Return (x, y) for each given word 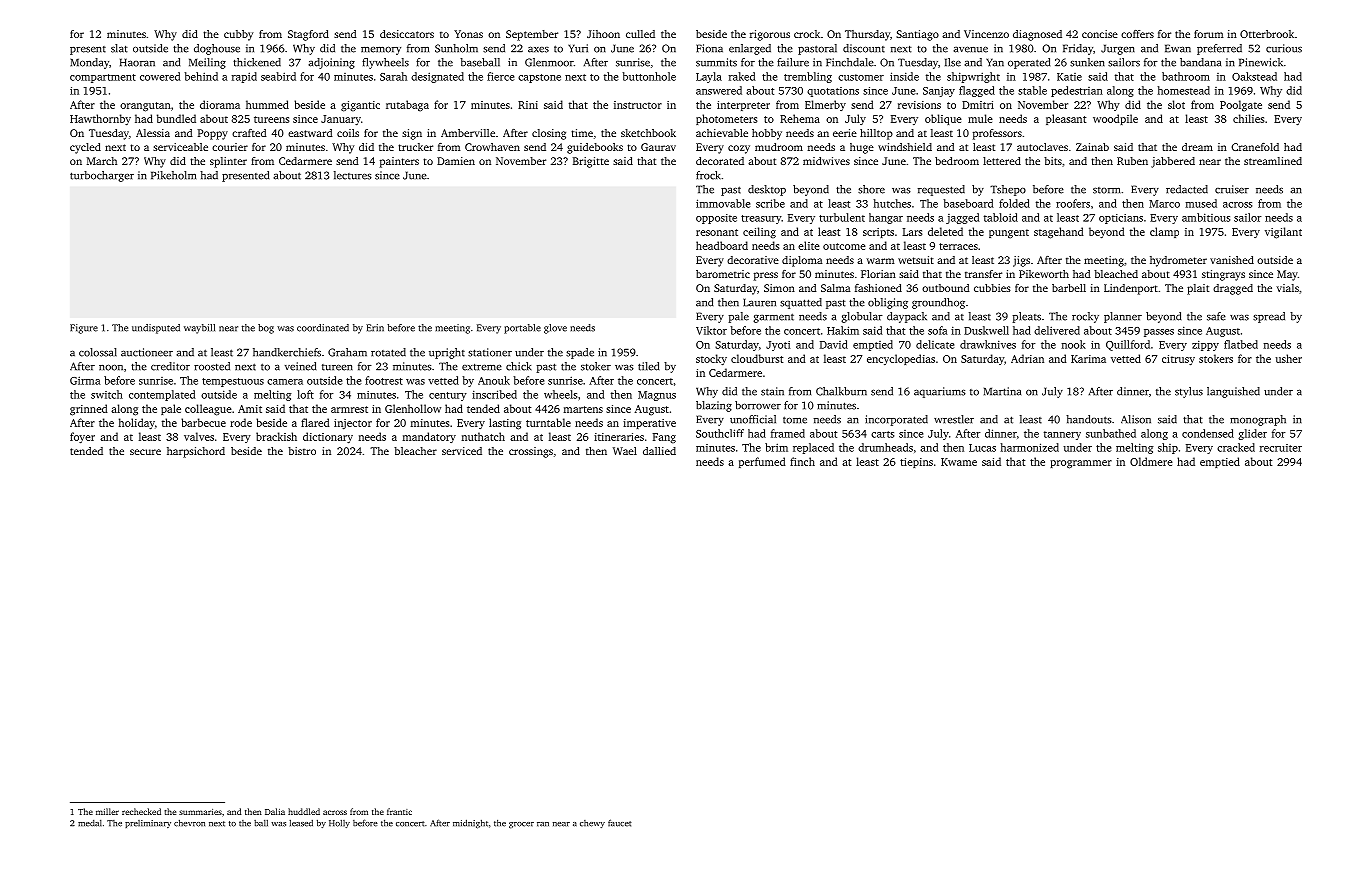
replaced (813, 448)
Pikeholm (173, 175)
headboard (722, 245)
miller (107, 811)
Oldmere (1151, 461)
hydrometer (1178, 261)
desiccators (407, 34)
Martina (1002, 391)
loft (305, 394)
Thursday (867, 35)
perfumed (762, 462)
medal (90, 823)
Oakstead (1254, 76)
